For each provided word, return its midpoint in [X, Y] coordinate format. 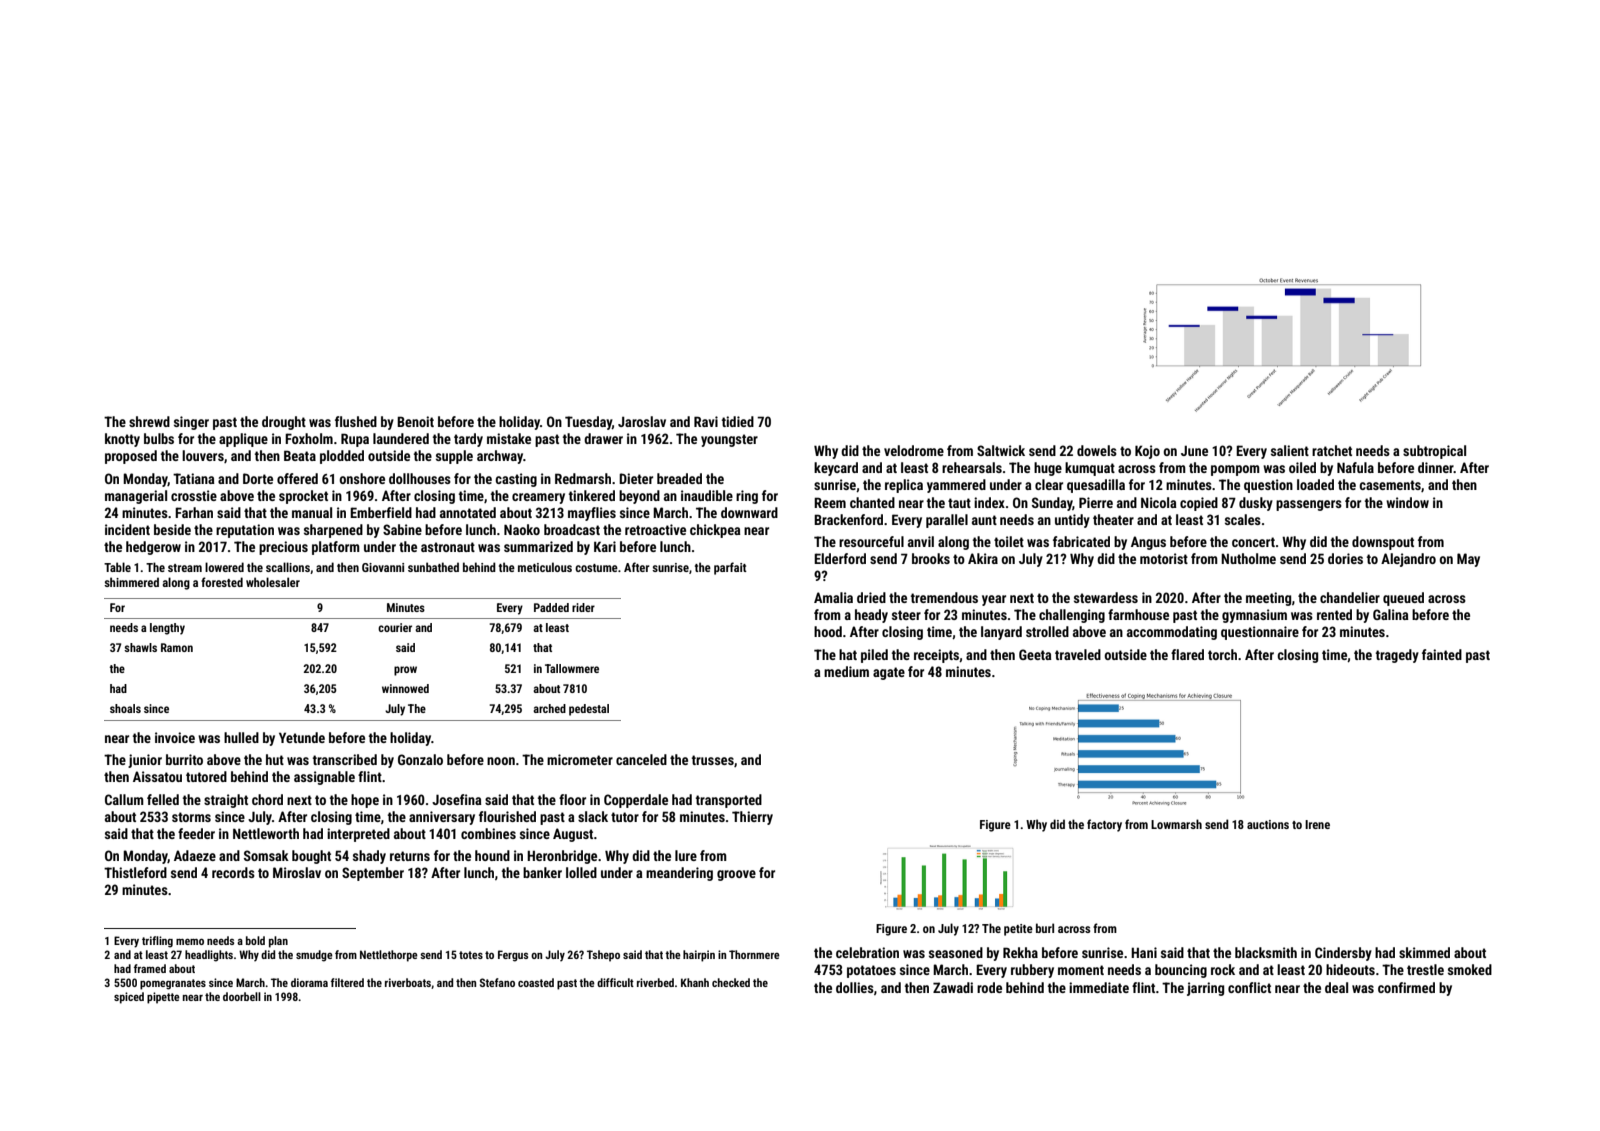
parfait [730, 568]
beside [172, 529]
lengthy [167, 629]
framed [150, 968]
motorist [1164, 558]
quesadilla [1096, 486]
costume [596, 568]
